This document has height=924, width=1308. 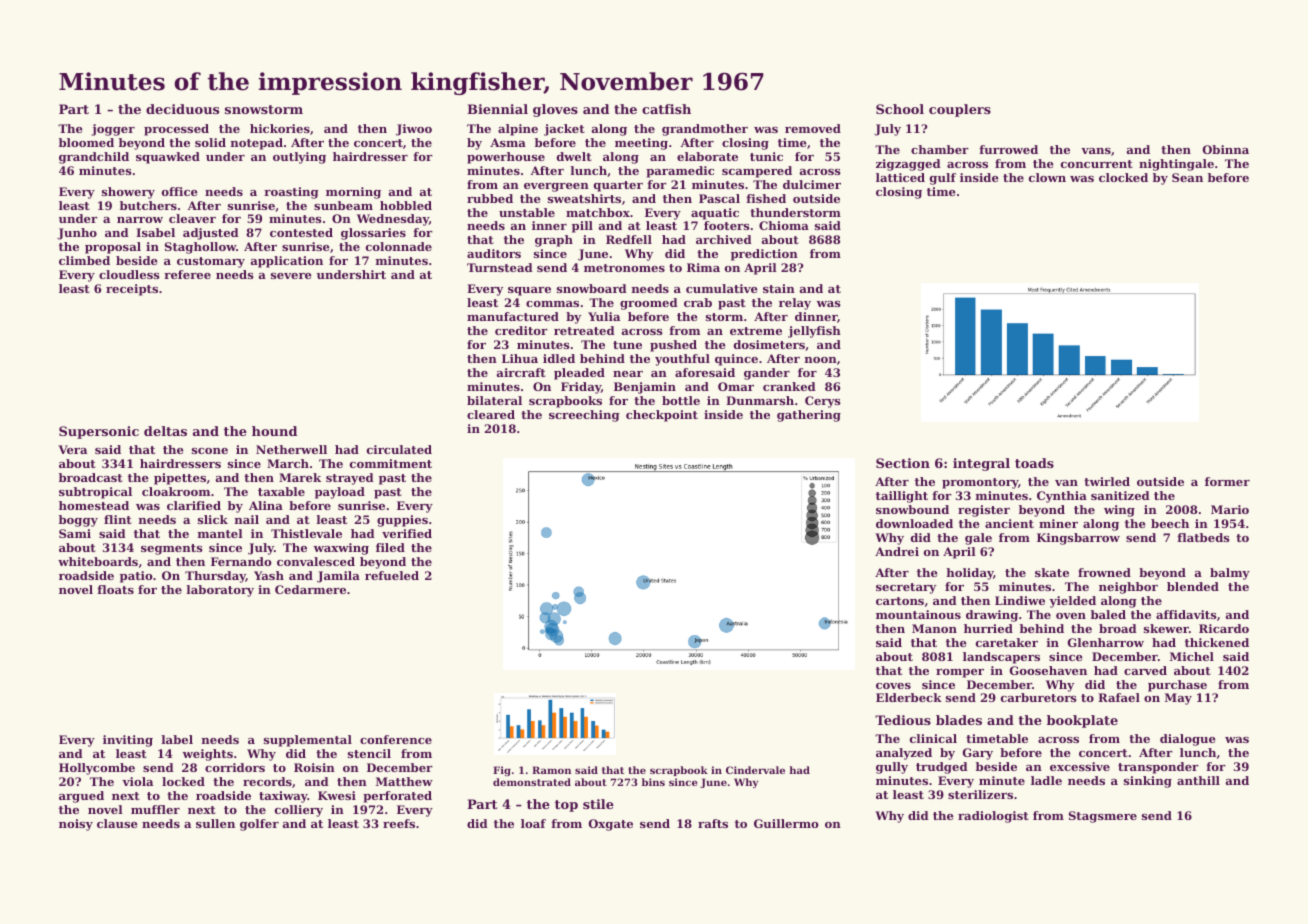 What do you see at coordinates (76, 825) in the document?
I see `noisy` at bounding box center [76, 825].
